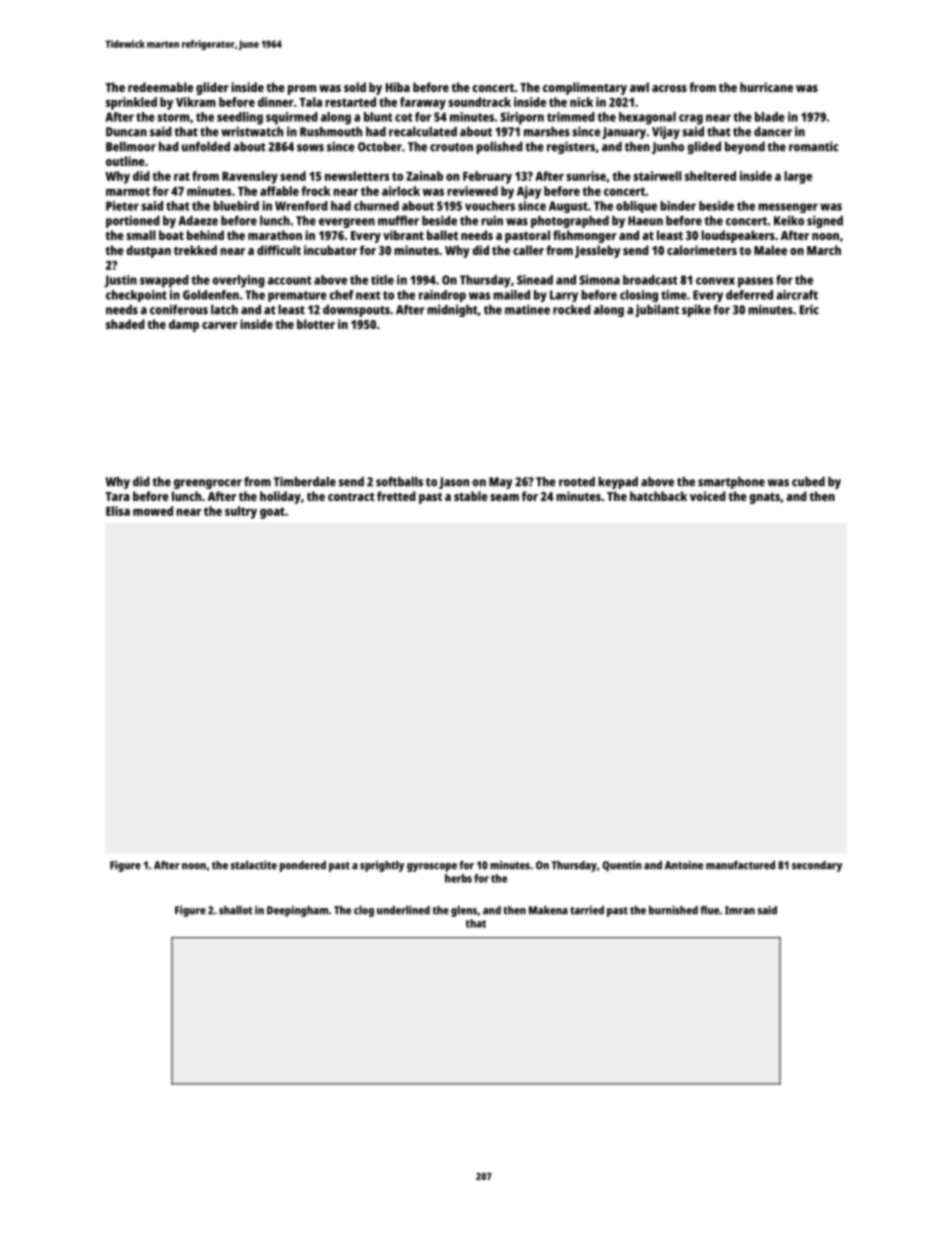 The image size is (952, 1233). I want to click on greengrocer, so click(208, 484).
